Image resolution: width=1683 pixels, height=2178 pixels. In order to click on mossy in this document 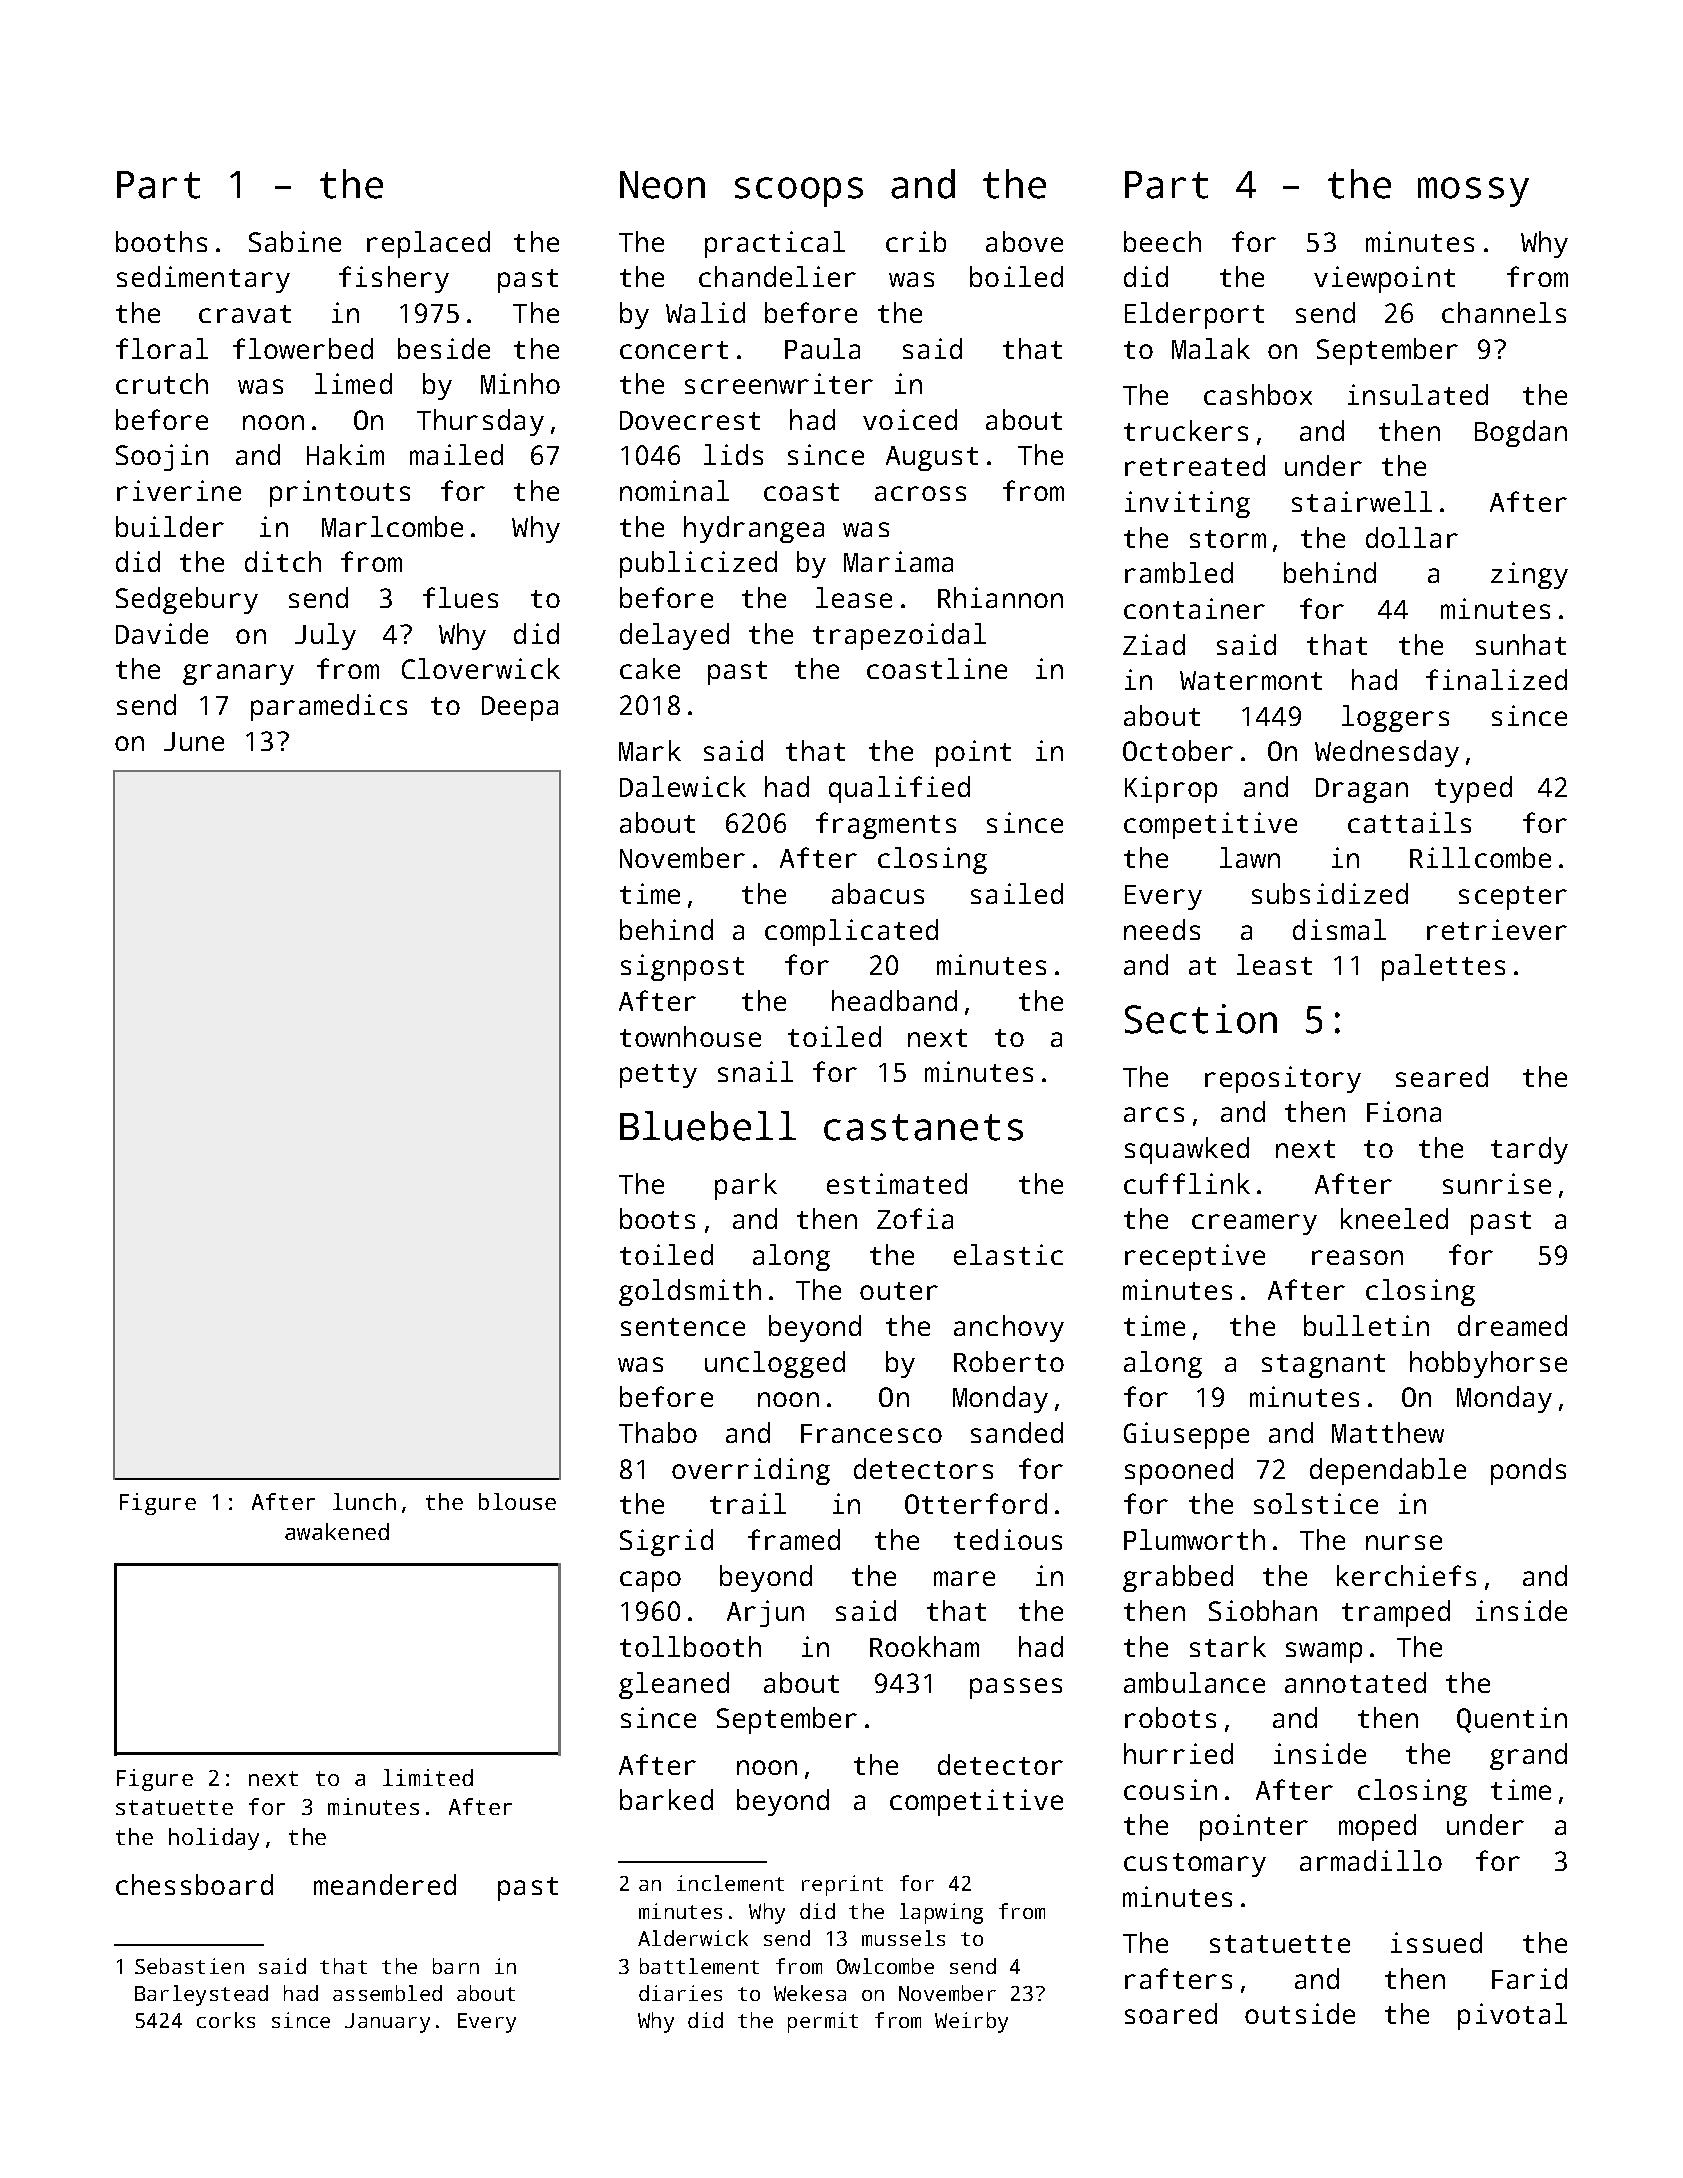, I will do `click(1473, 192)`.
